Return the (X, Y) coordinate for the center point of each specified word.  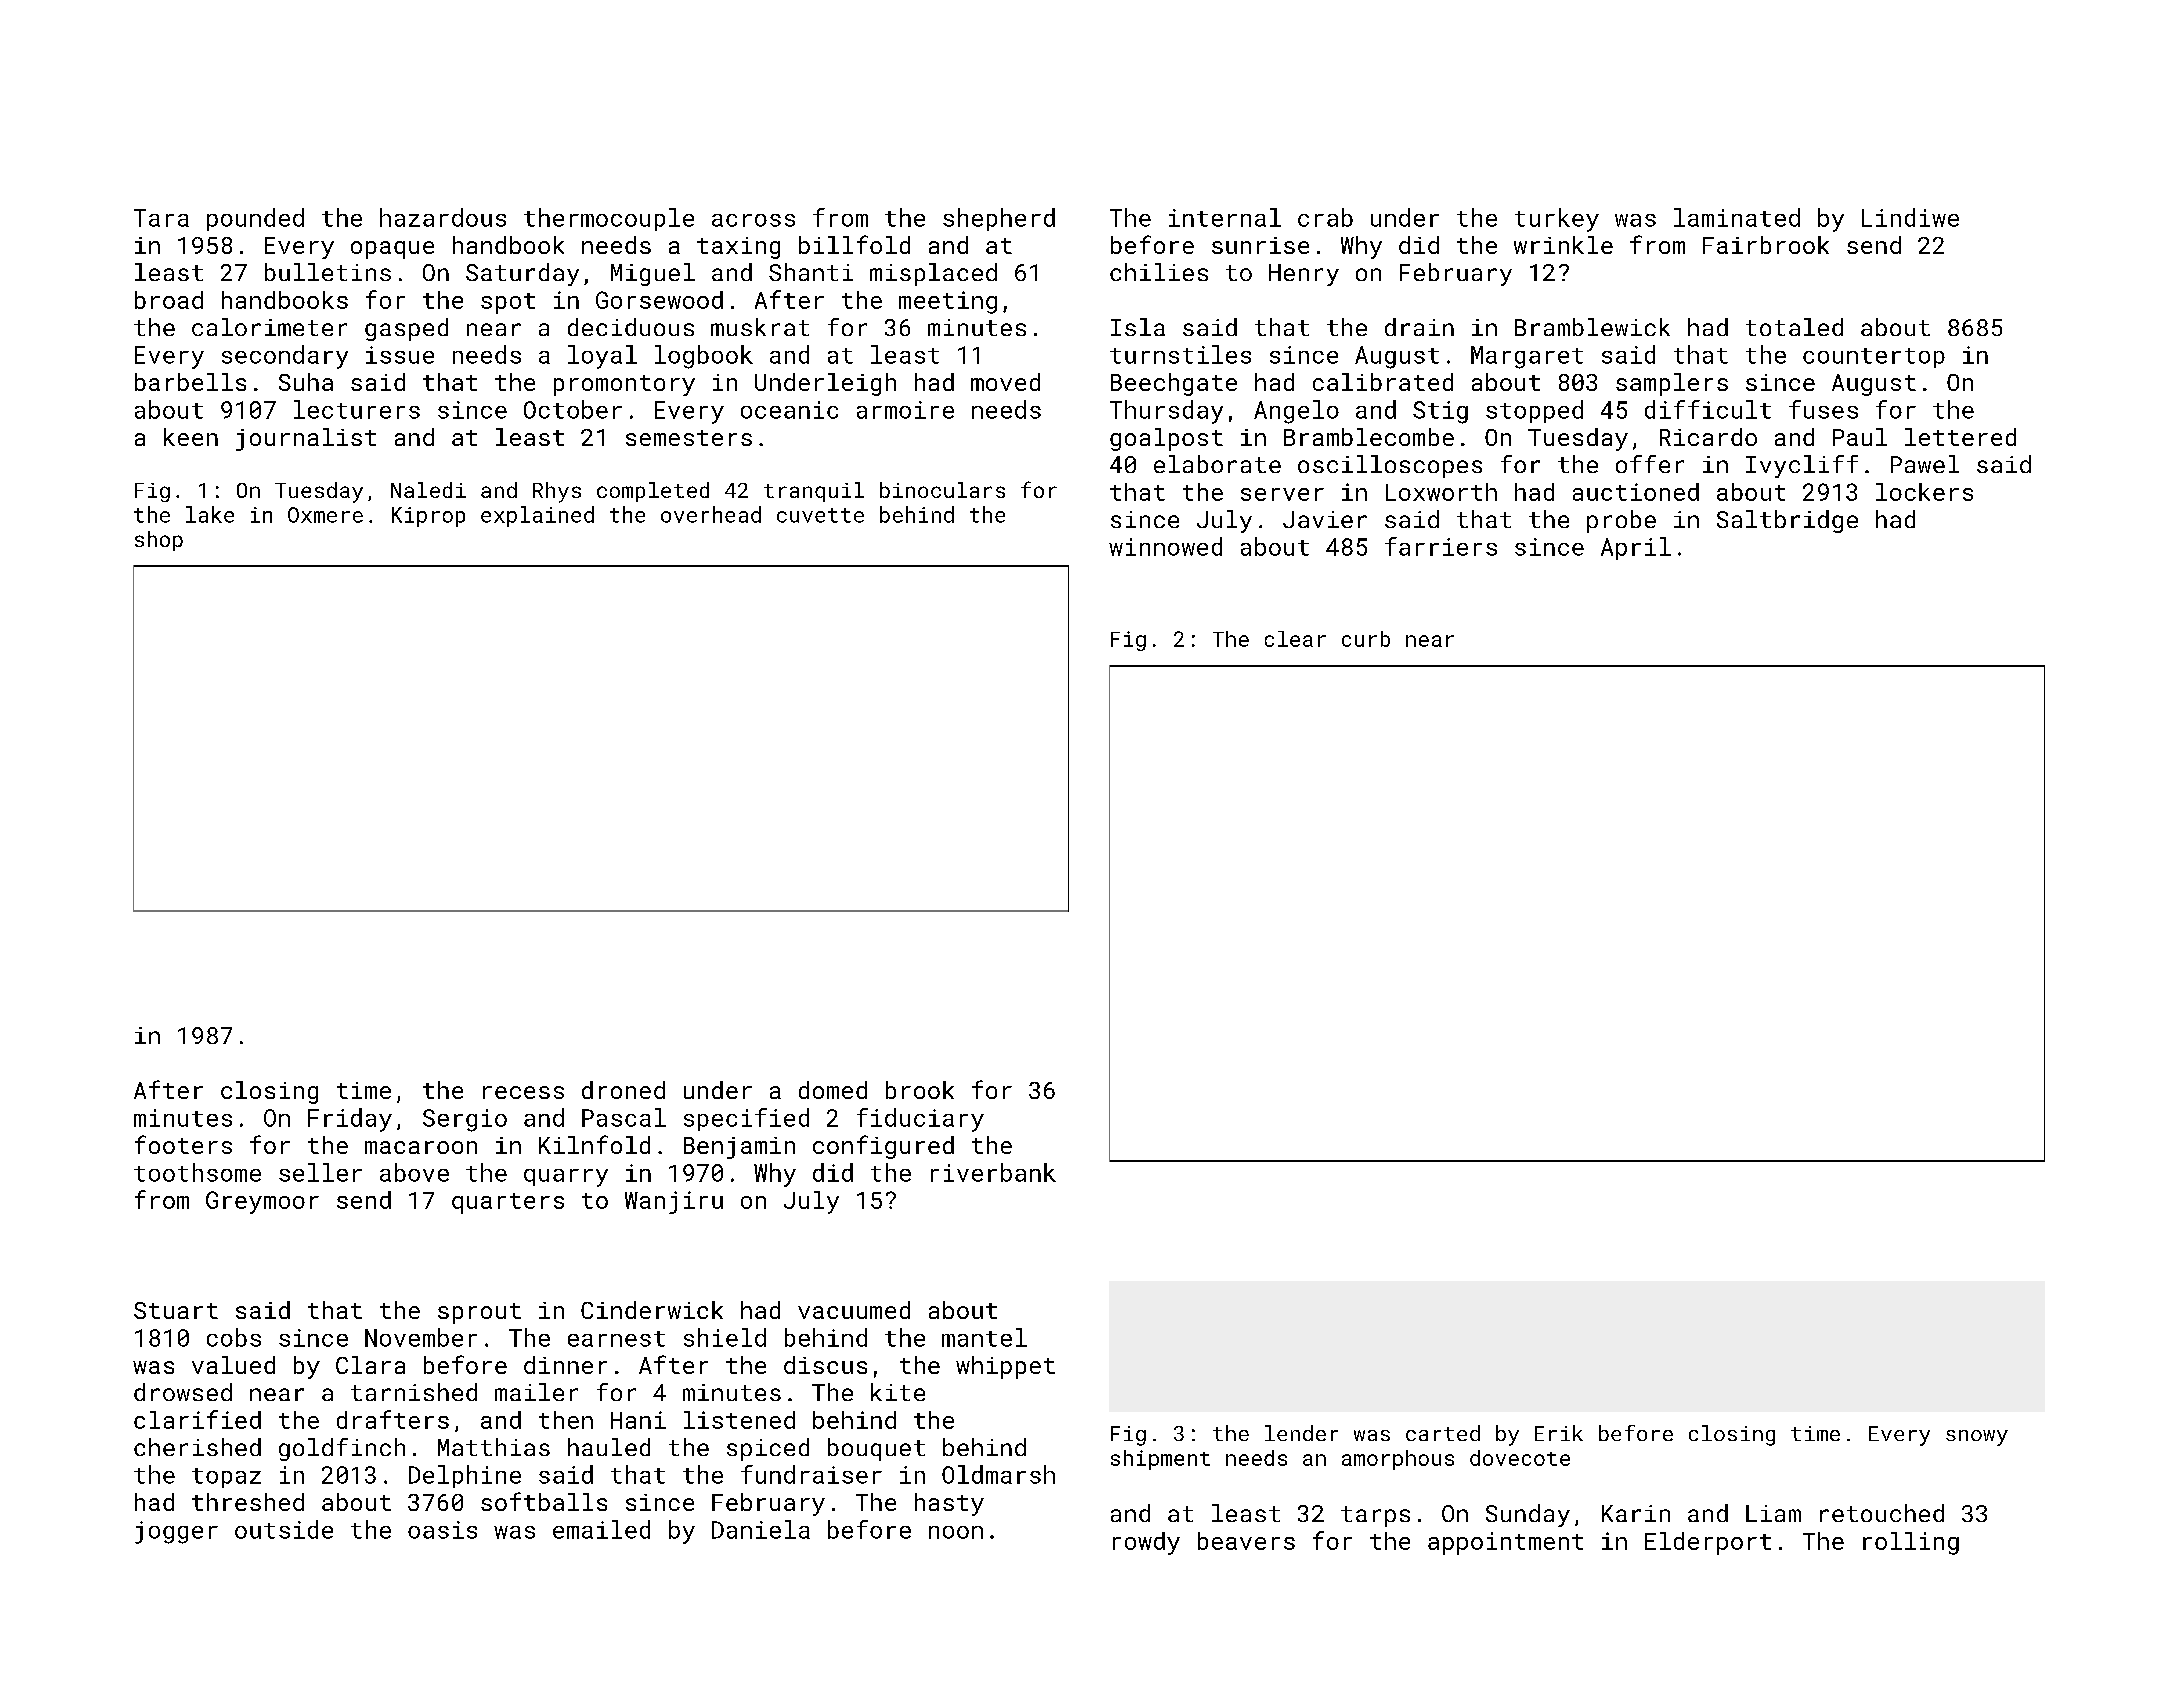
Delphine (465, 1476)
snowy (1977, 1438)
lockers (1924, 492)
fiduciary (920, 1120)
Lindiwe (1910, 217)
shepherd (999, 219)
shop (159, 541)
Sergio (465, 1120)
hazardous (443, 217)
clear (1295, 639)
